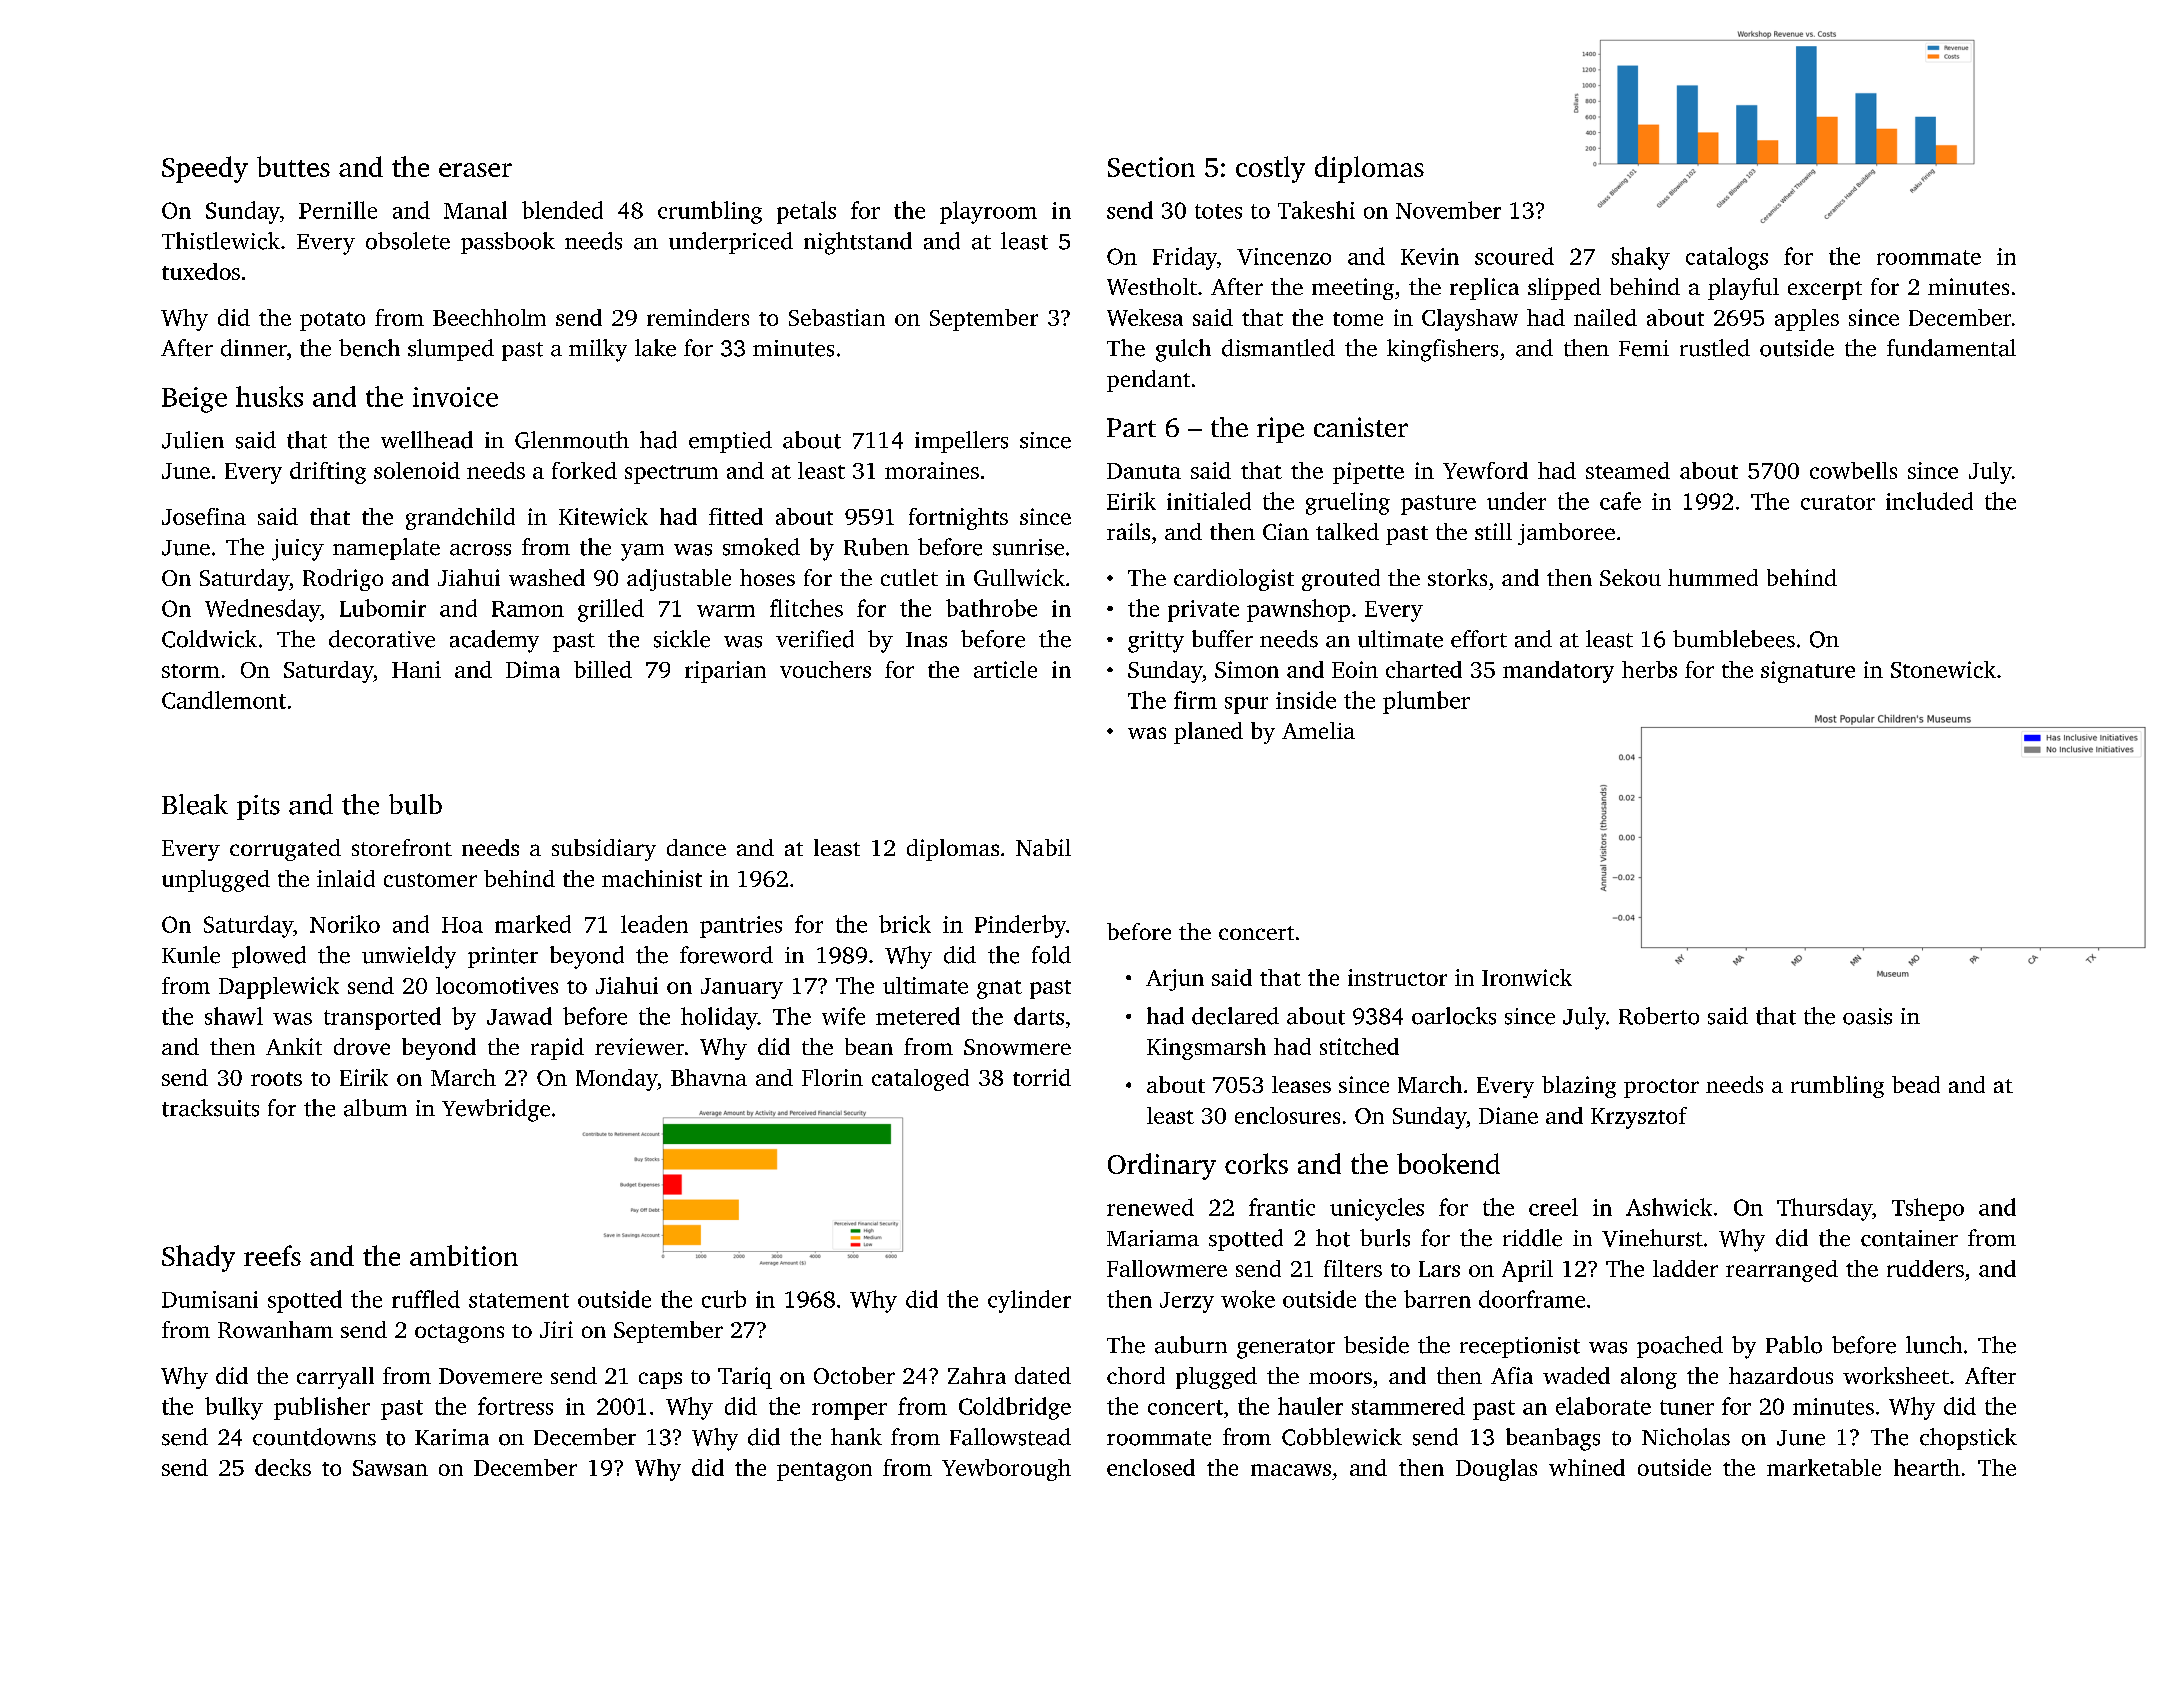 The height and width of the page is (1683, 2178). I want to click on Tshepo, so click(1928, 1209).
